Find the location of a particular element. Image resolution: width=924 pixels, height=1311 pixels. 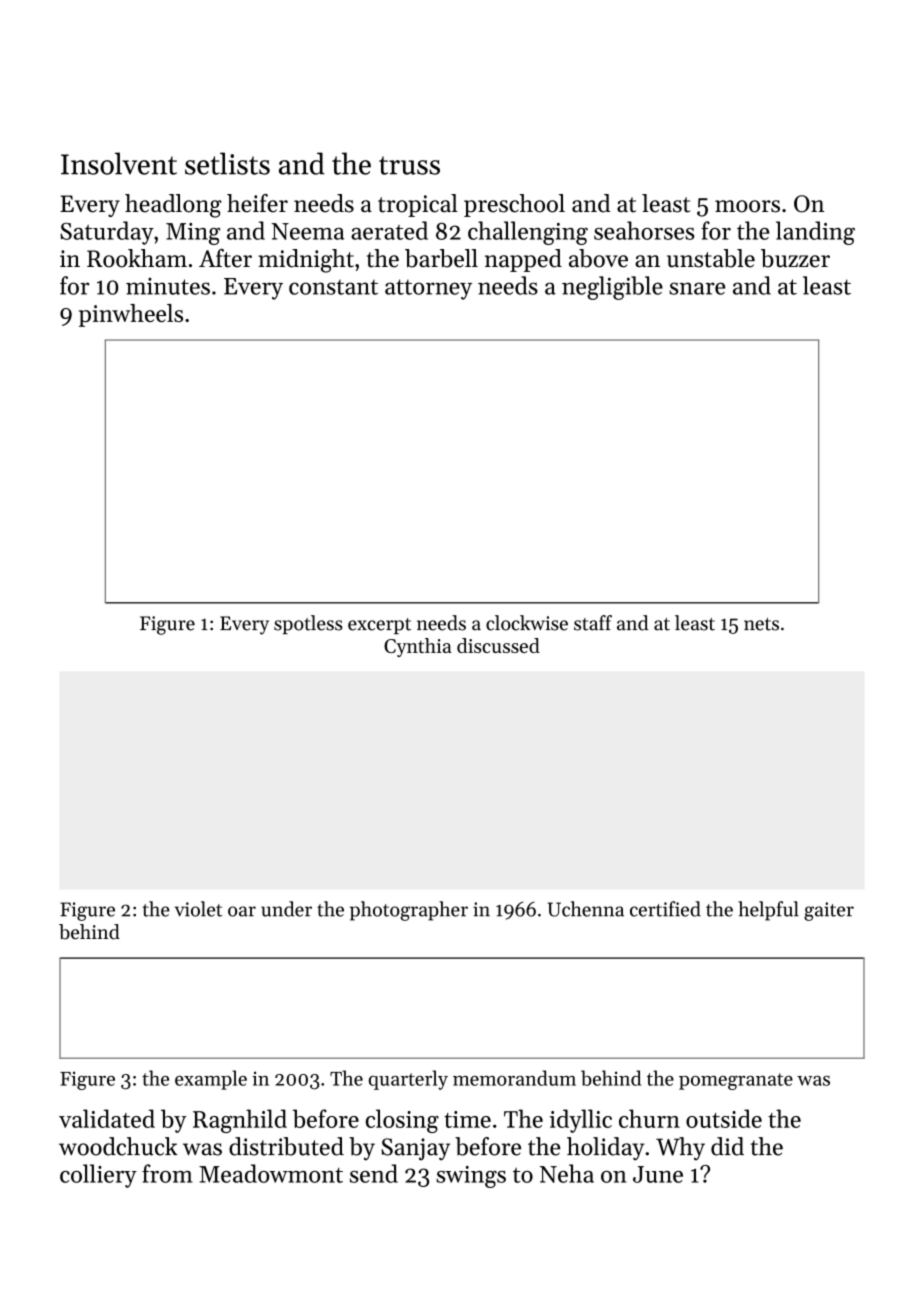

helpful is located at coordinates (768, 911).
